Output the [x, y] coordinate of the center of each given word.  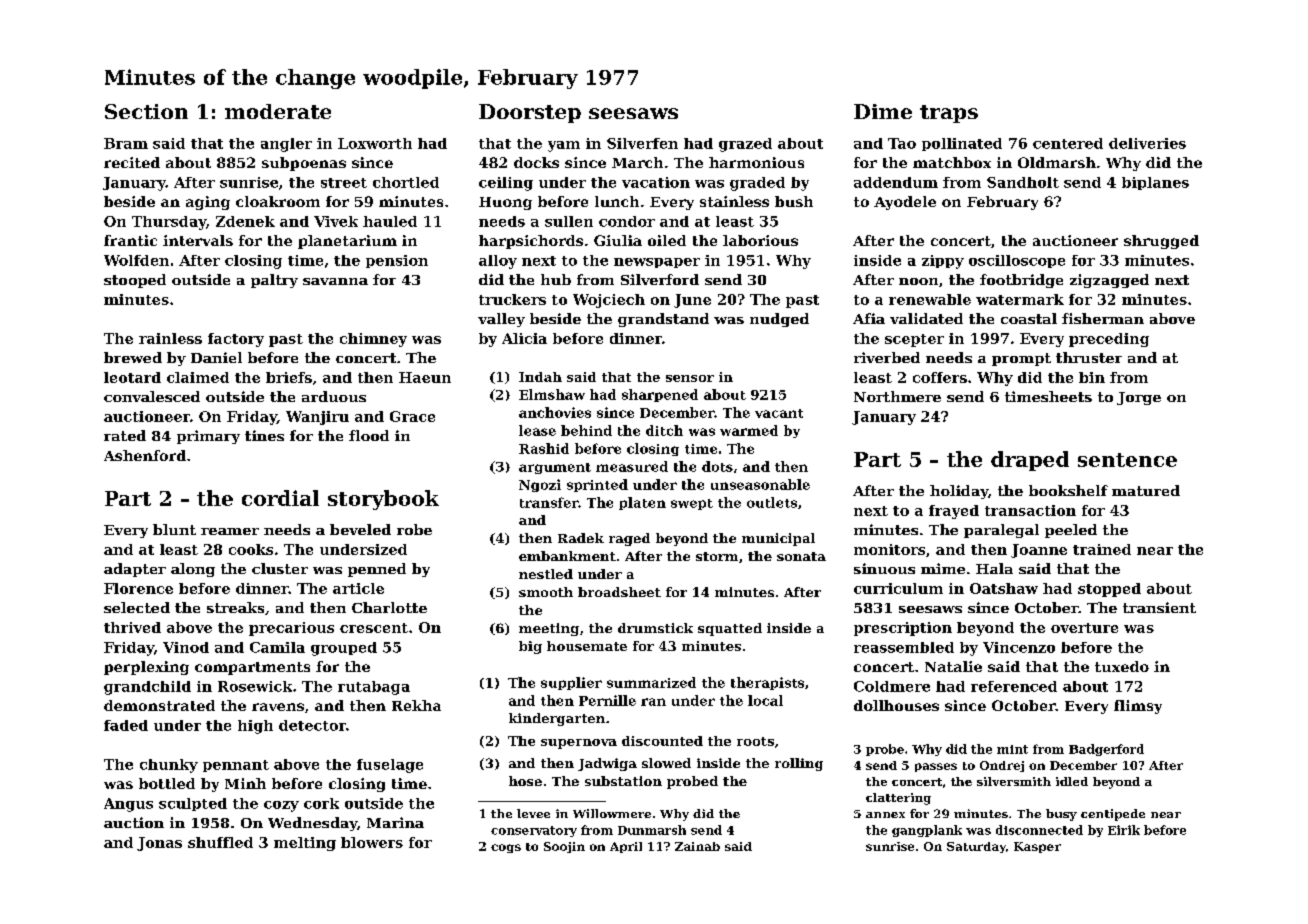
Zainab [697, 846]
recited [132, 162]
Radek [581, 538]
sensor [690, 378]
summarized [651, 682]
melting [305, 844]
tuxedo [1122, 666]
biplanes [1155, 183]
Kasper [1037, 847]
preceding [1109, 340]
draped [1030, 461]
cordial [280, 498]
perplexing [146, 668]
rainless [170, 338]
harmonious [756, 162]
